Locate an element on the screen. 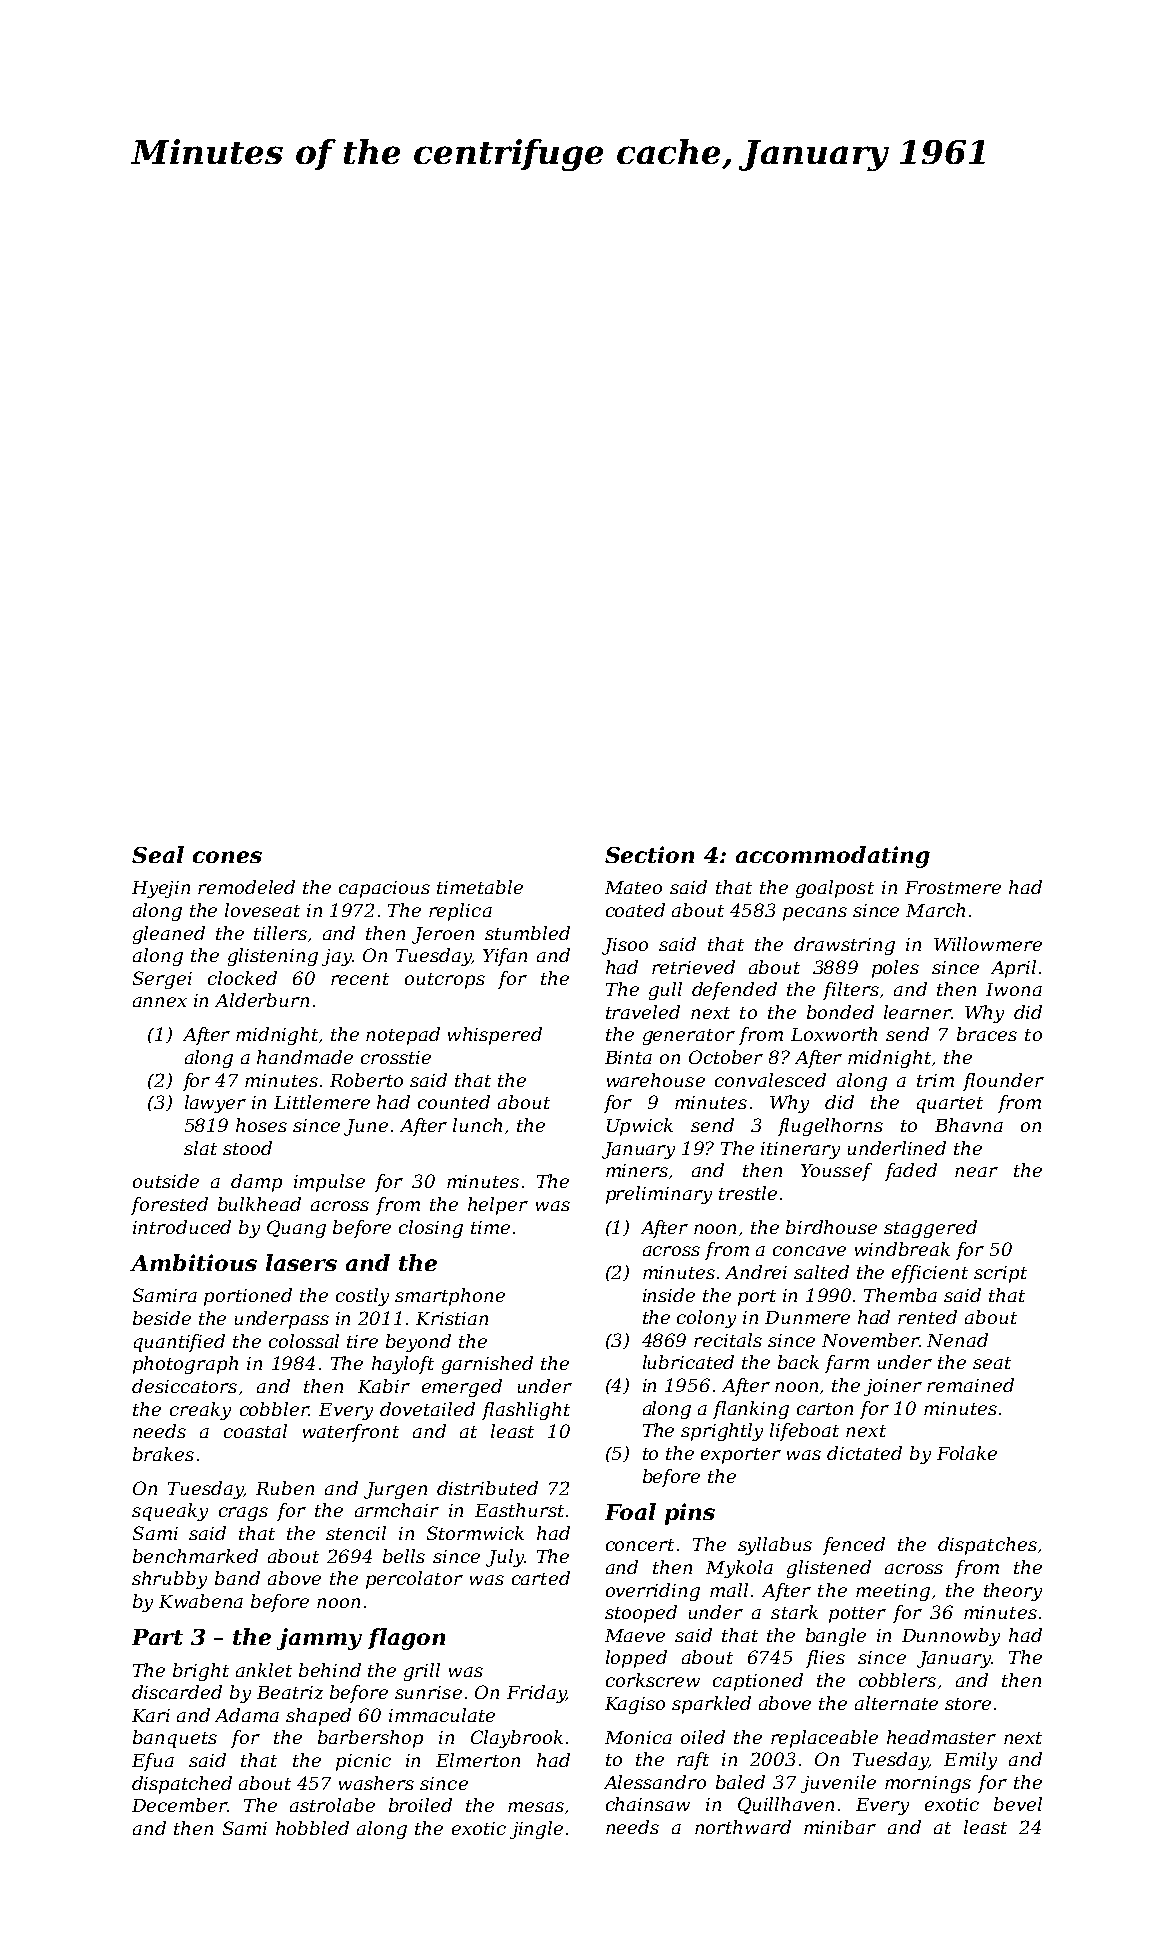  cones is located at coordinates (227, 857).
